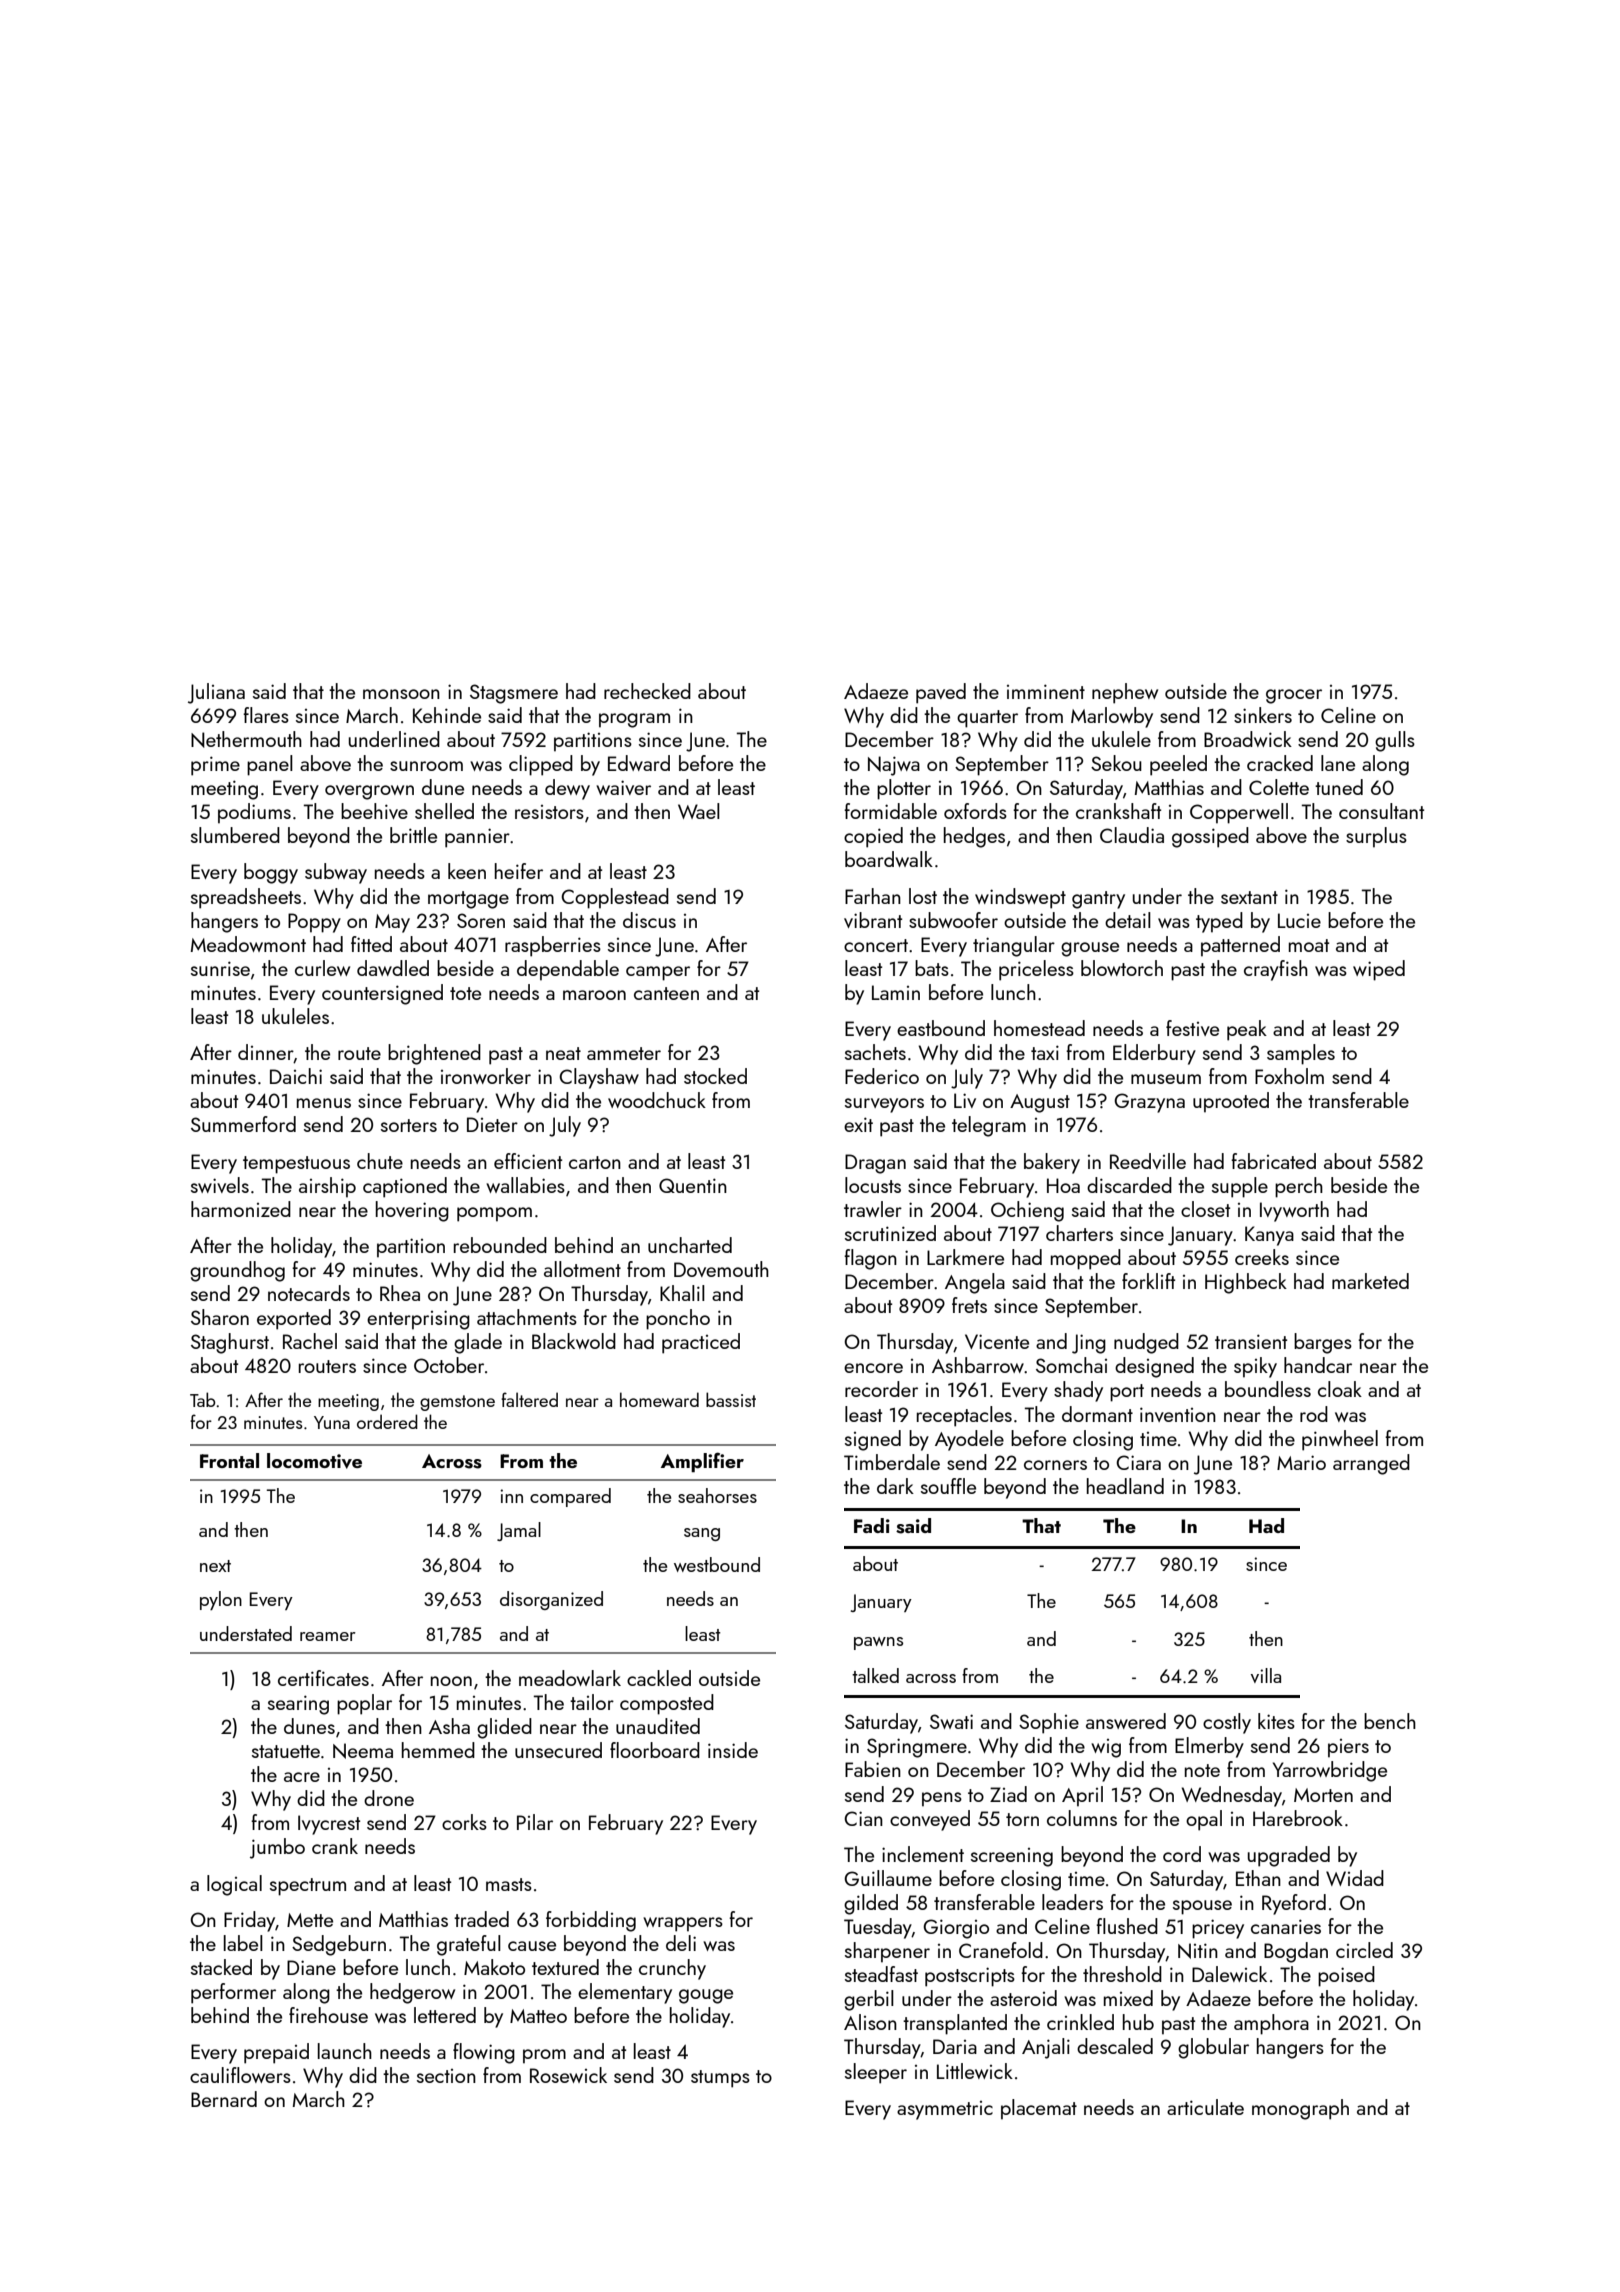 The image size is (1620, 2292). What do you see at coordinates (1390, 1721) in the document?
I see `bench` at bounding box center [1390, 1721].
